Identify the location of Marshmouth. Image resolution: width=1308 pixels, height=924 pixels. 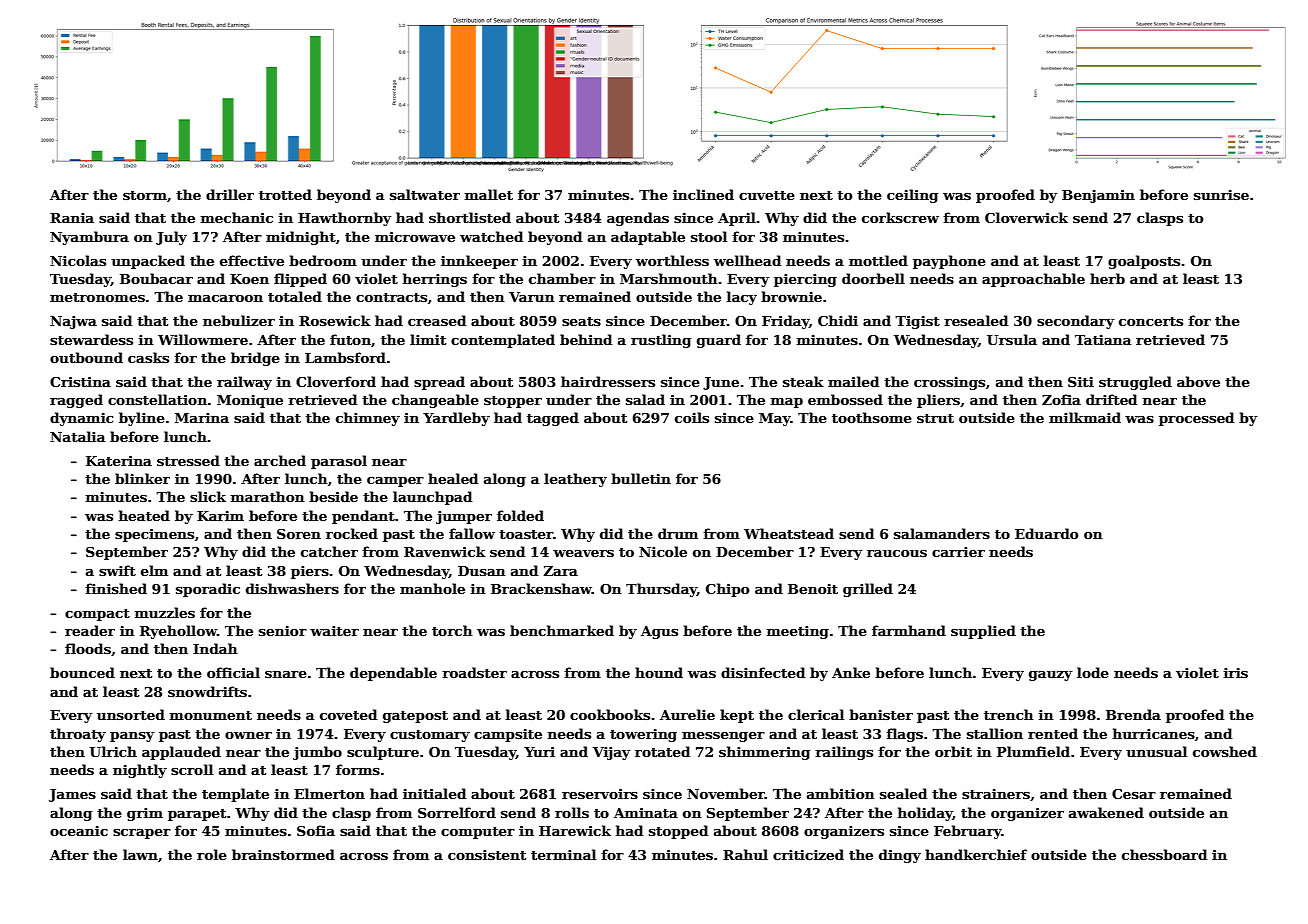
(669, 278).
